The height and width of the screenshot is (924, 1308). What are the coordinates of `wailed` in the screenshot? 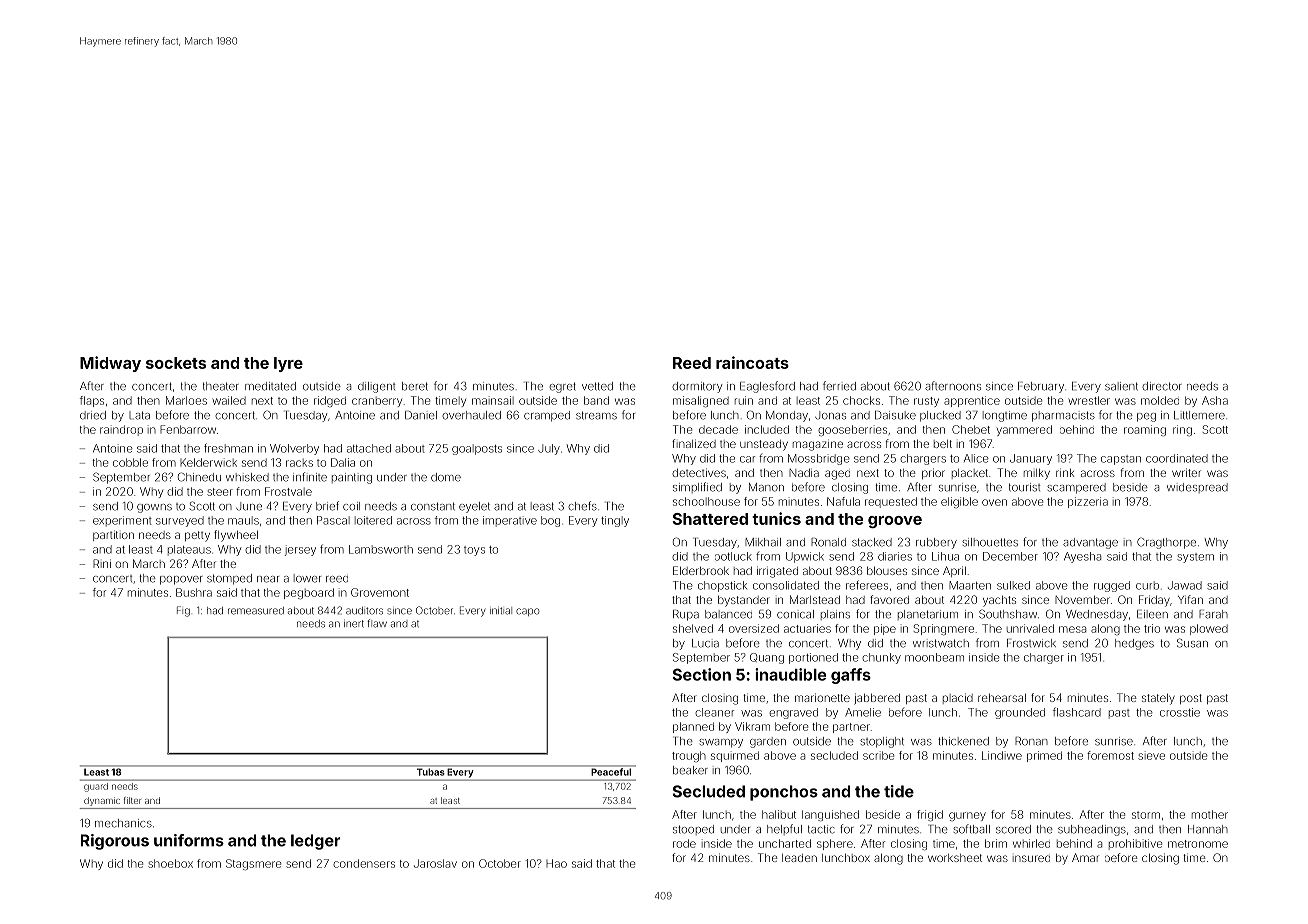 It's located at (229, 400).
